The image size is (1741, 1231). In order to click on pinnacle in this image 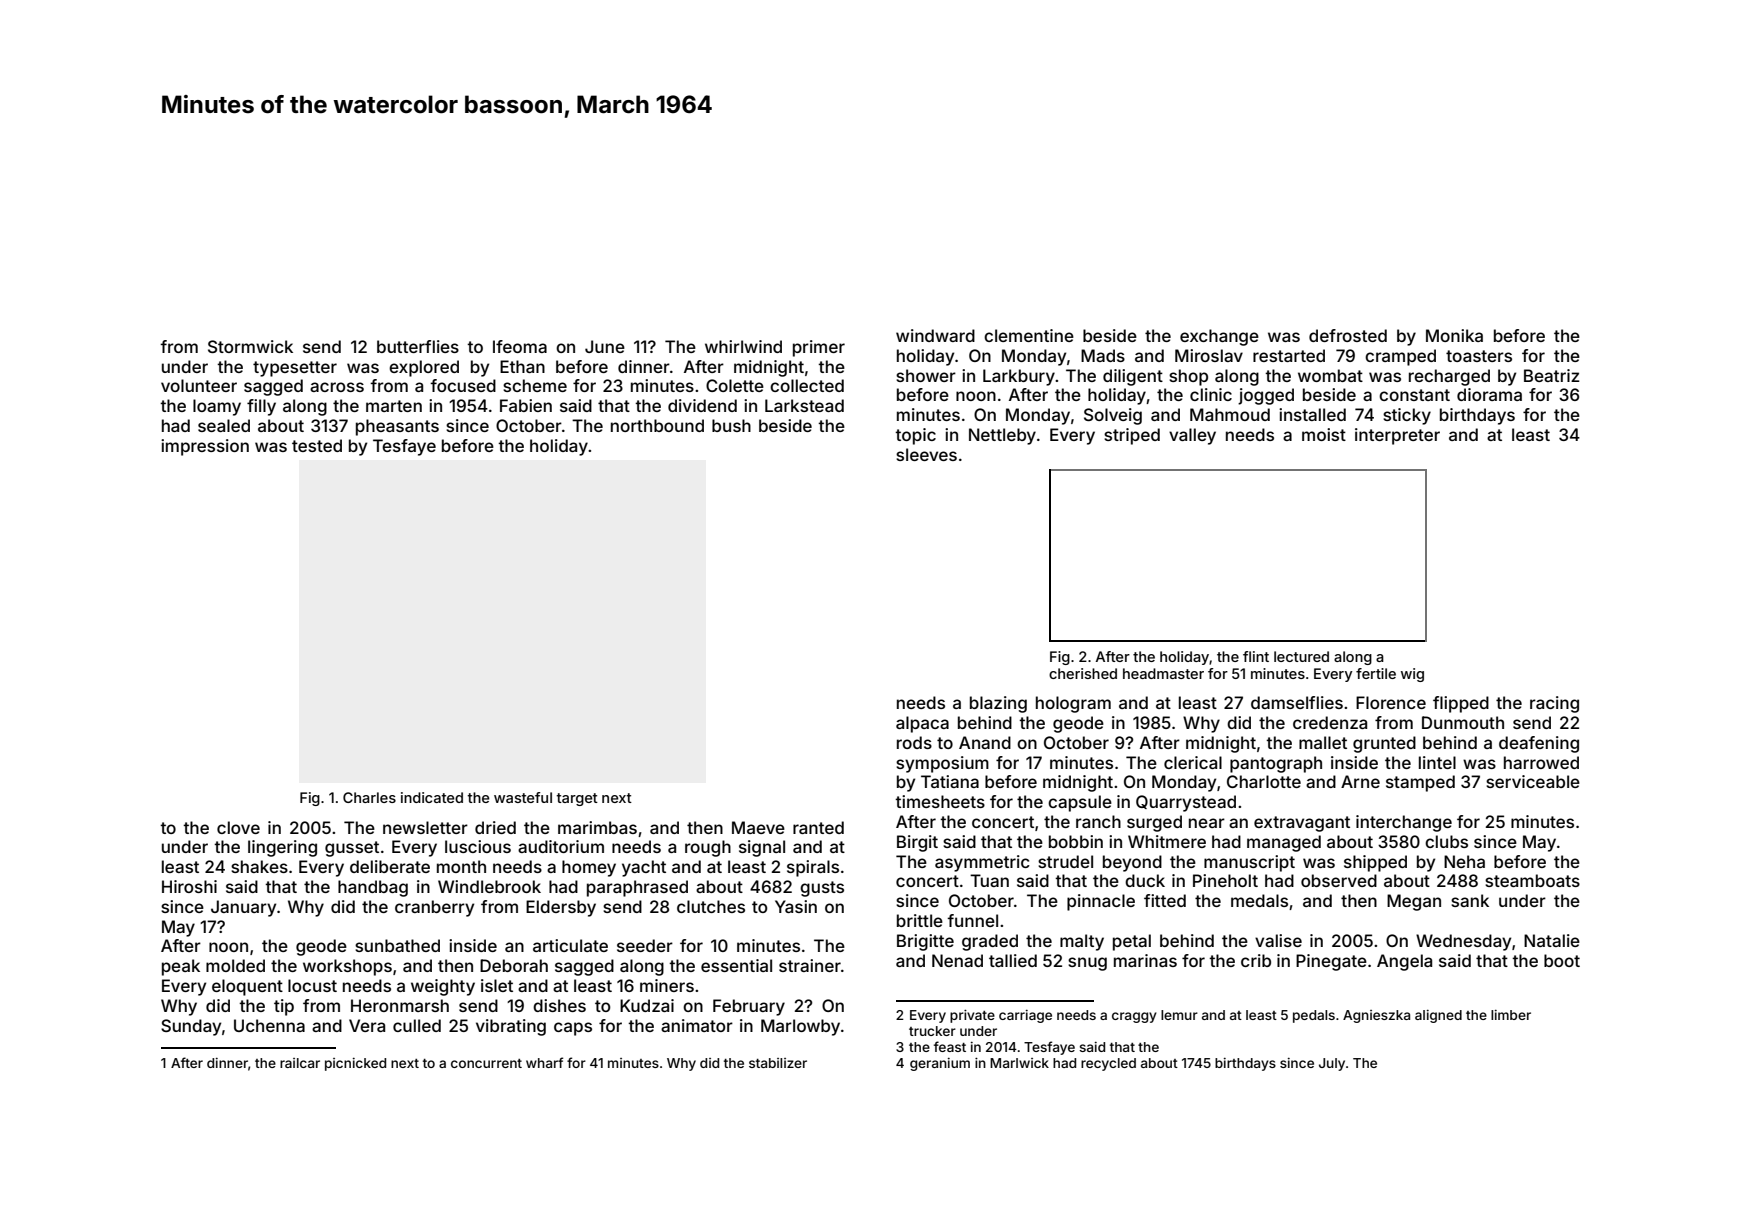, I will do `click(1101, 902)`.
